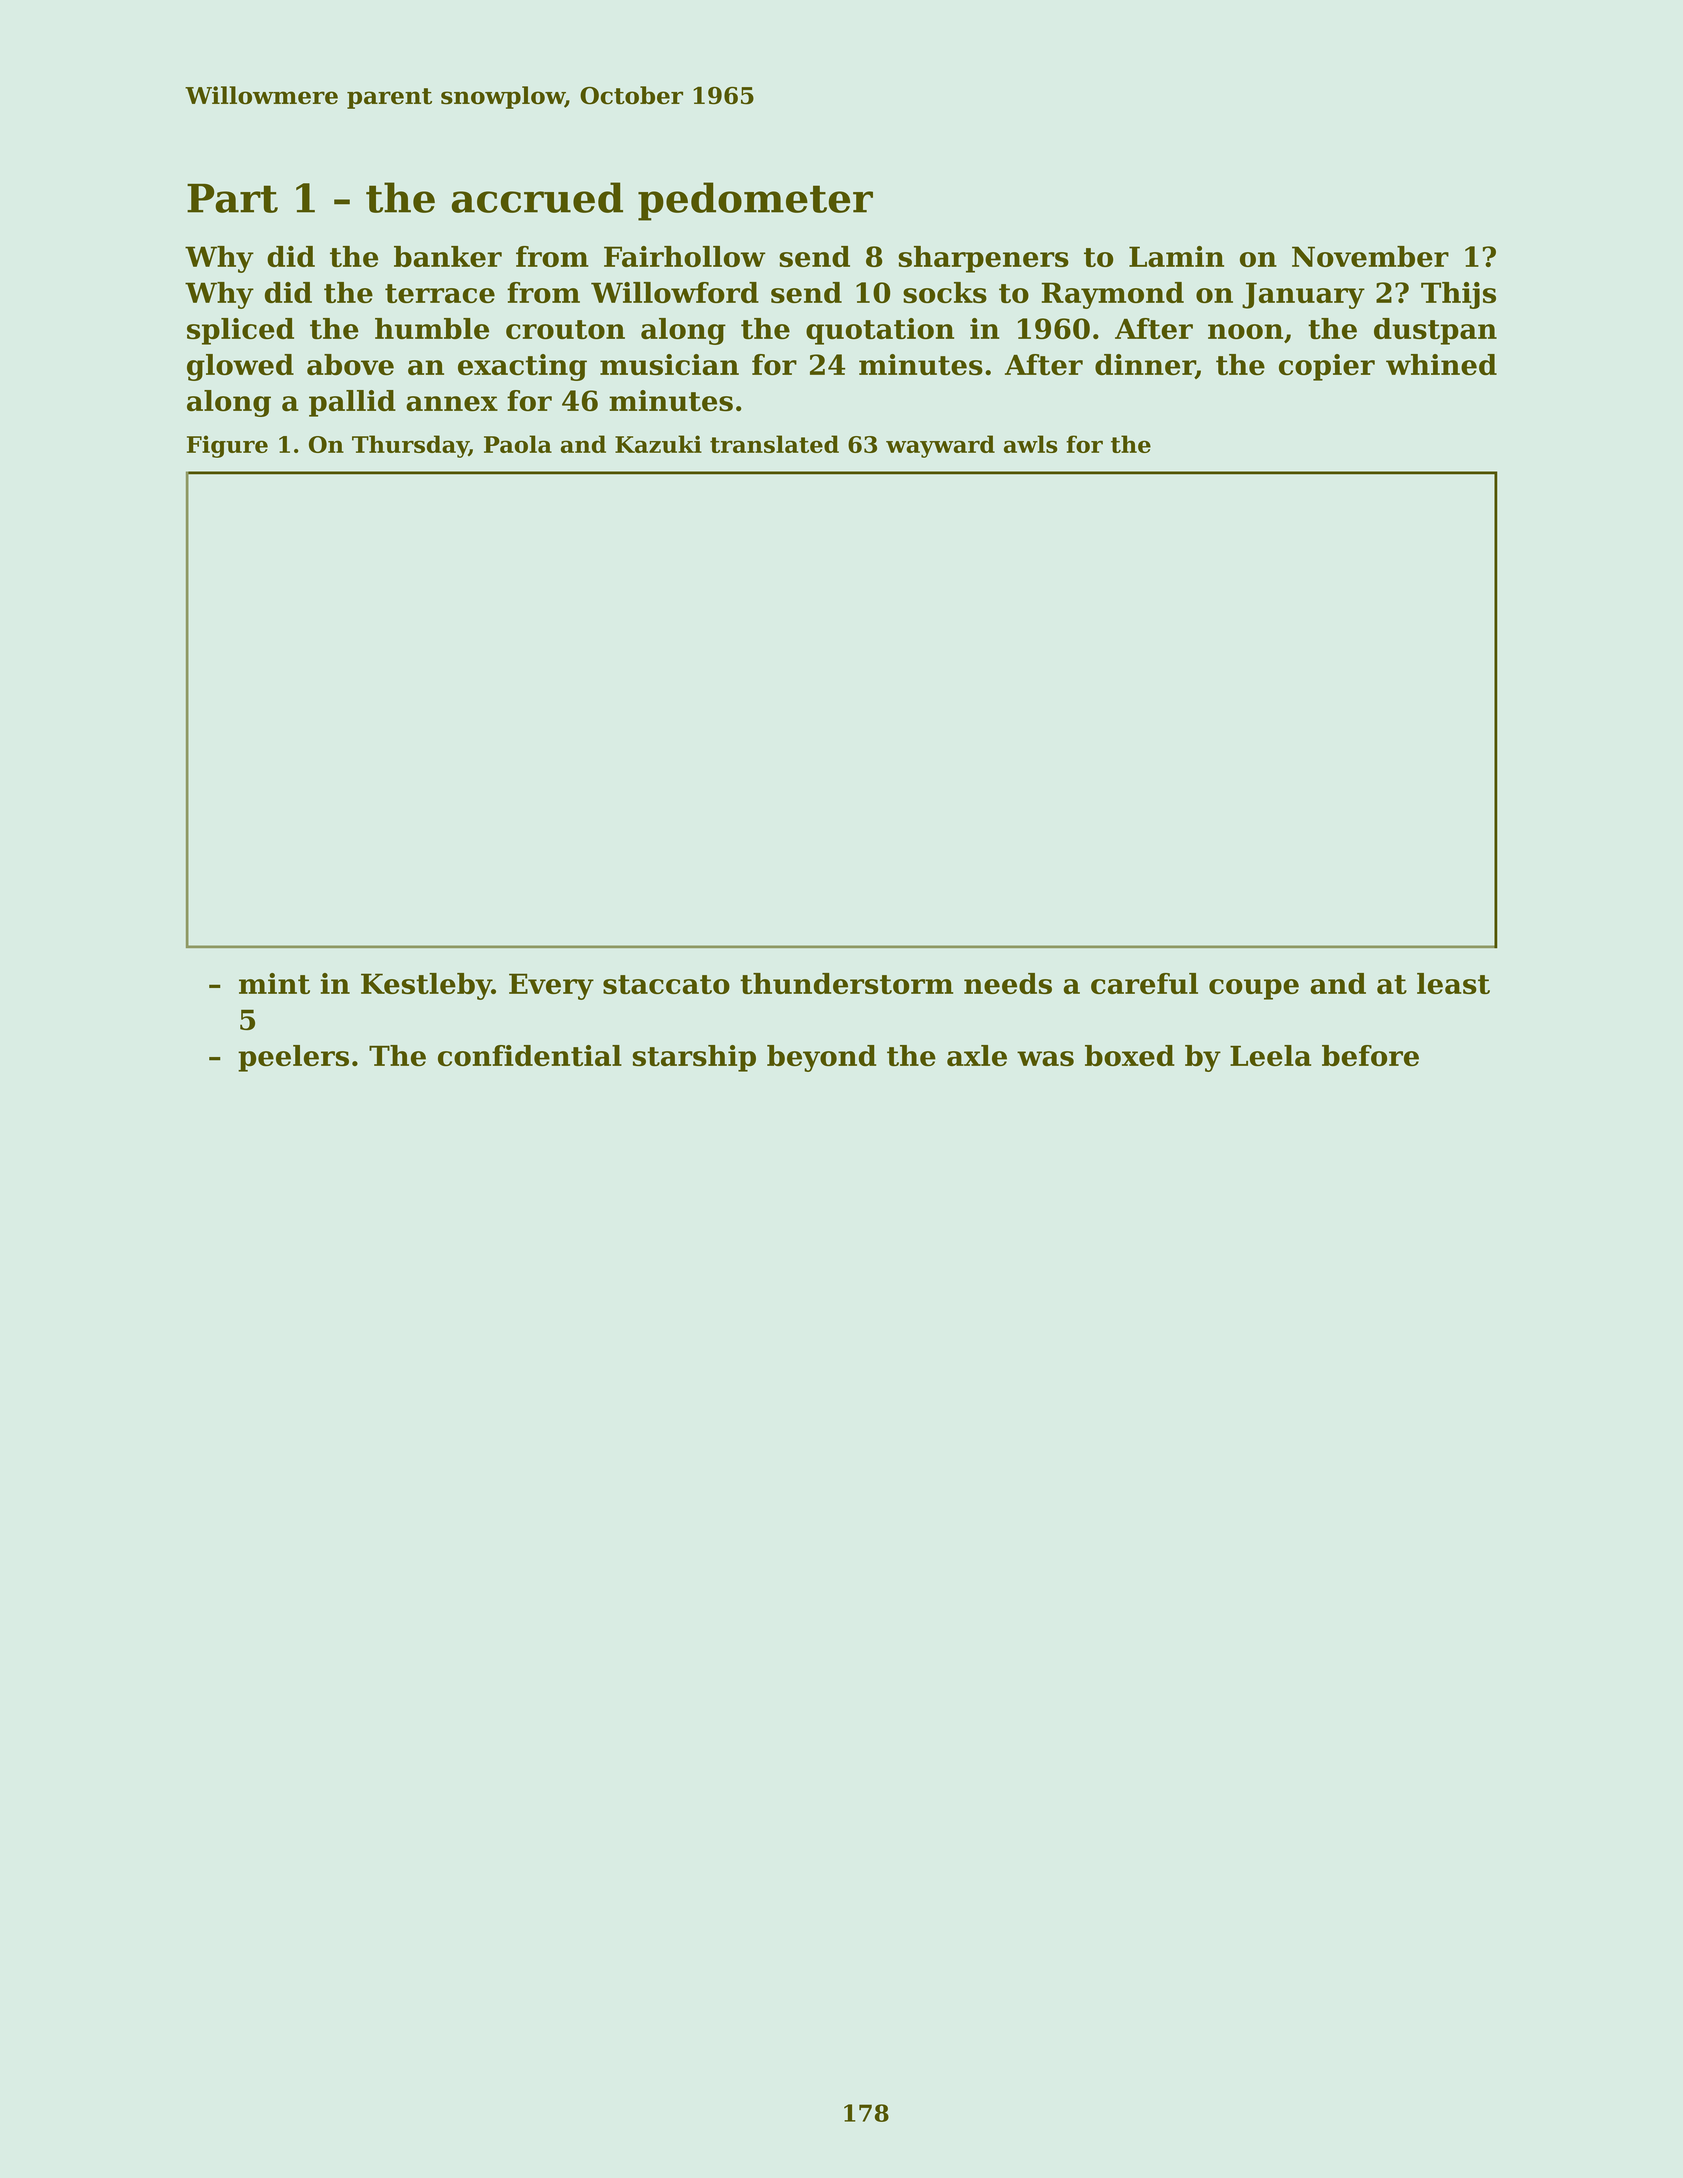 The width and height of the screenshot is (1683, 2178). What do you see at coordinates (940, 446) in the screenshot?
I see `wayward` at bounding box center [940, 446].
